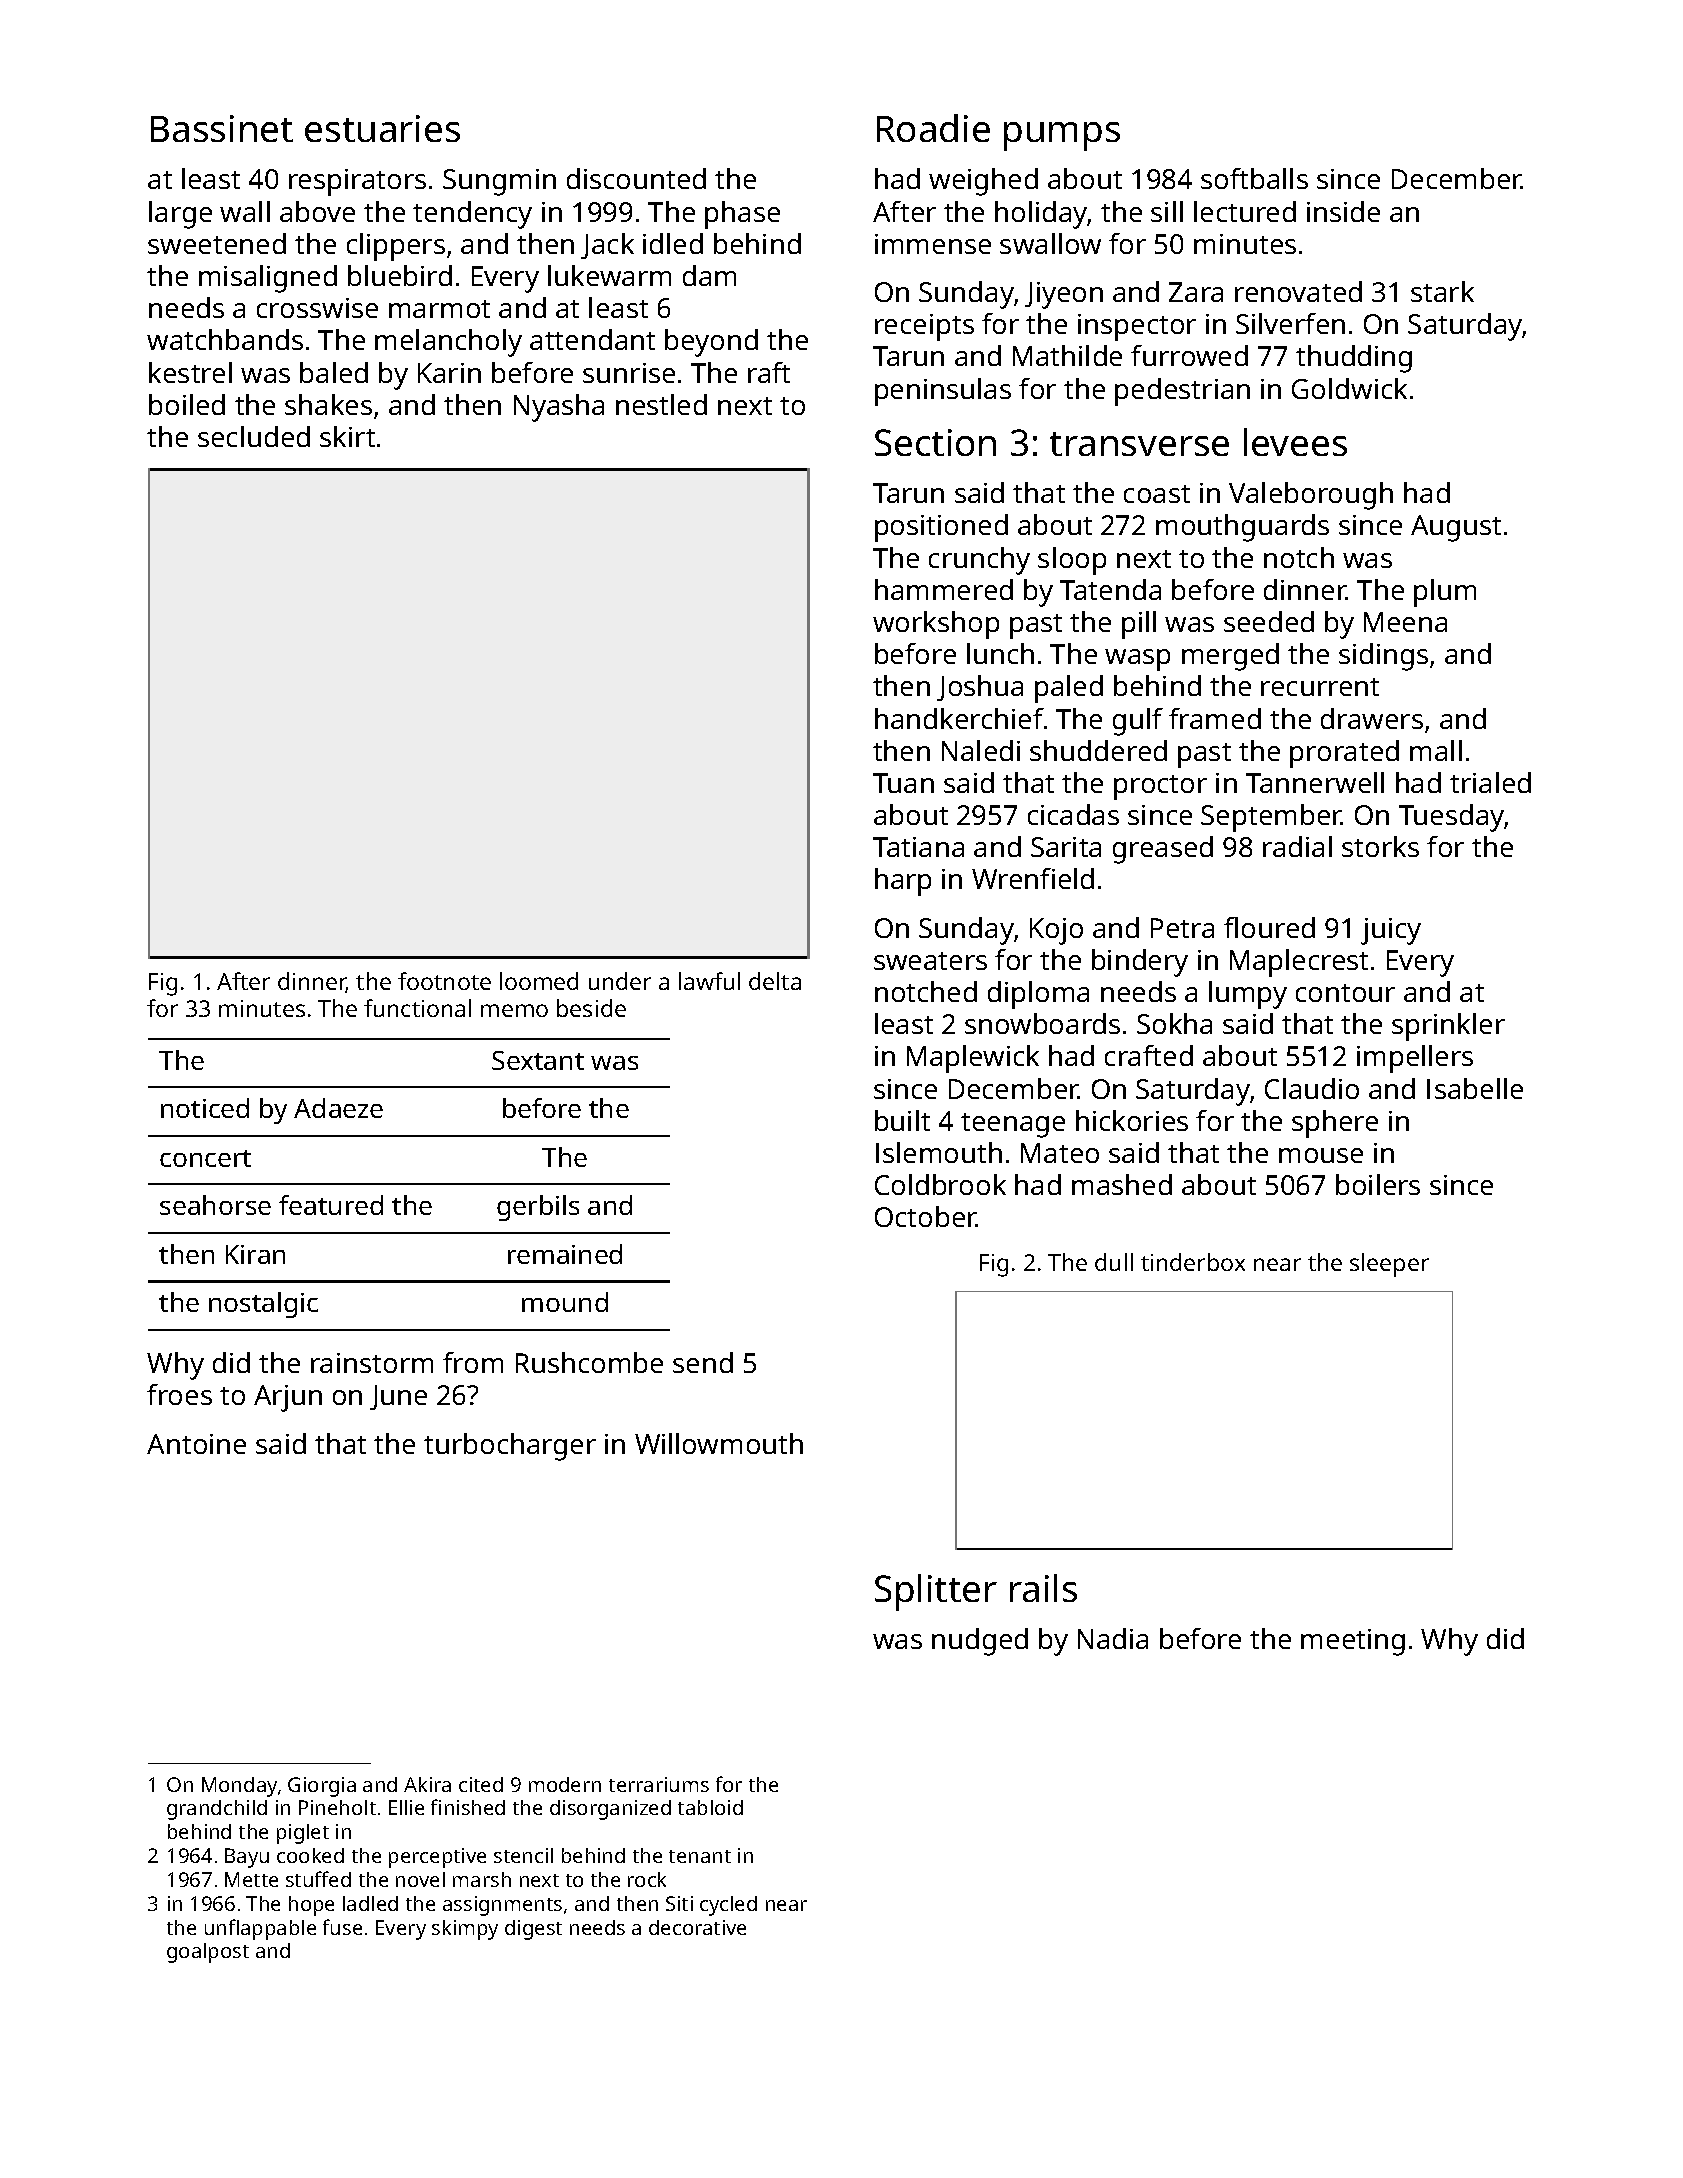 This image has width=1683, height=2178. Describe the element at coordinates (338, 1108) in the image. I see `Adaeze` at that location.
